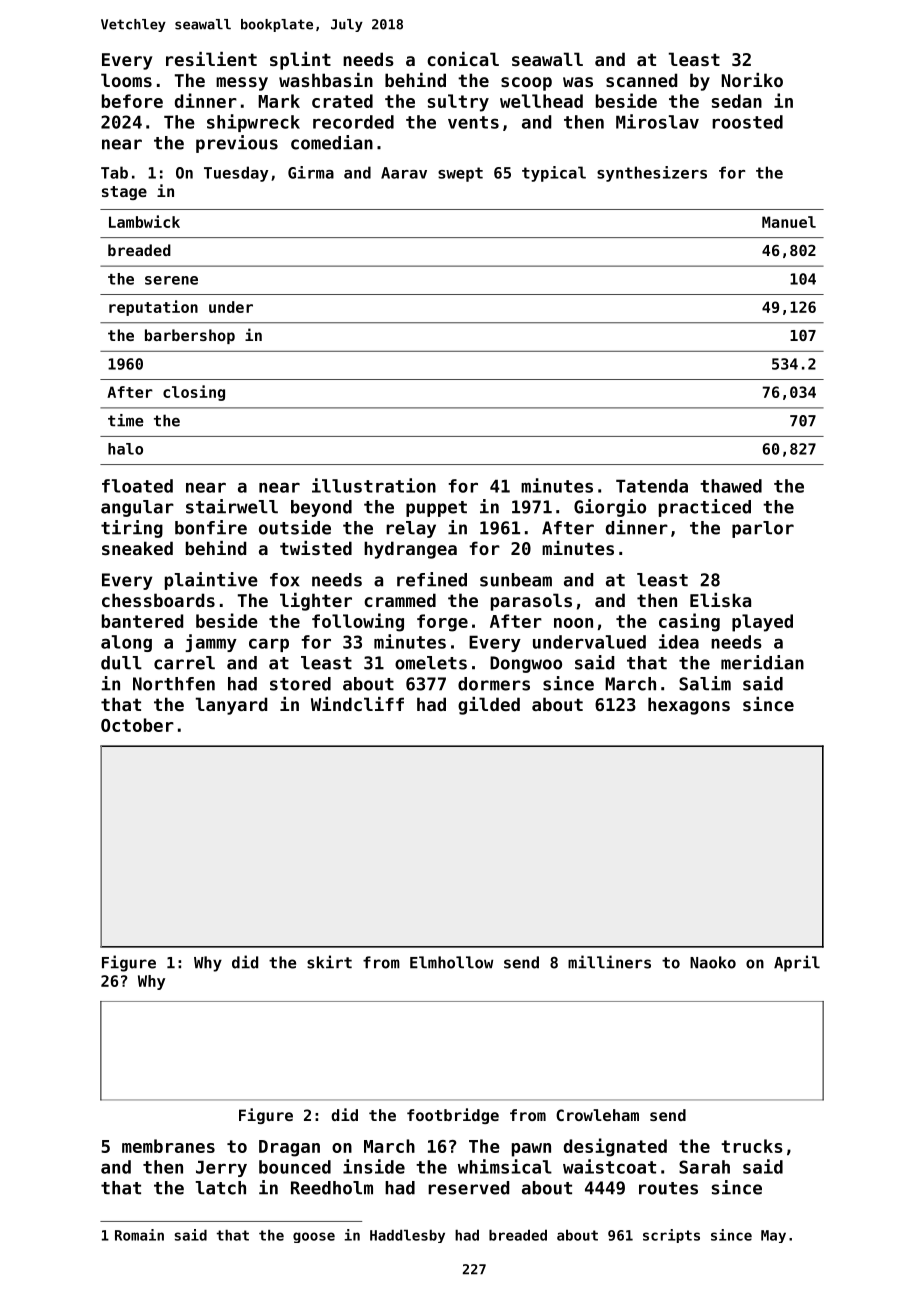 This screenshot has width=924, height=1308. What do you see at coordinates (652, 174) in the screenshot?
I see `synthesizers` at bounding box center [652, 174].
